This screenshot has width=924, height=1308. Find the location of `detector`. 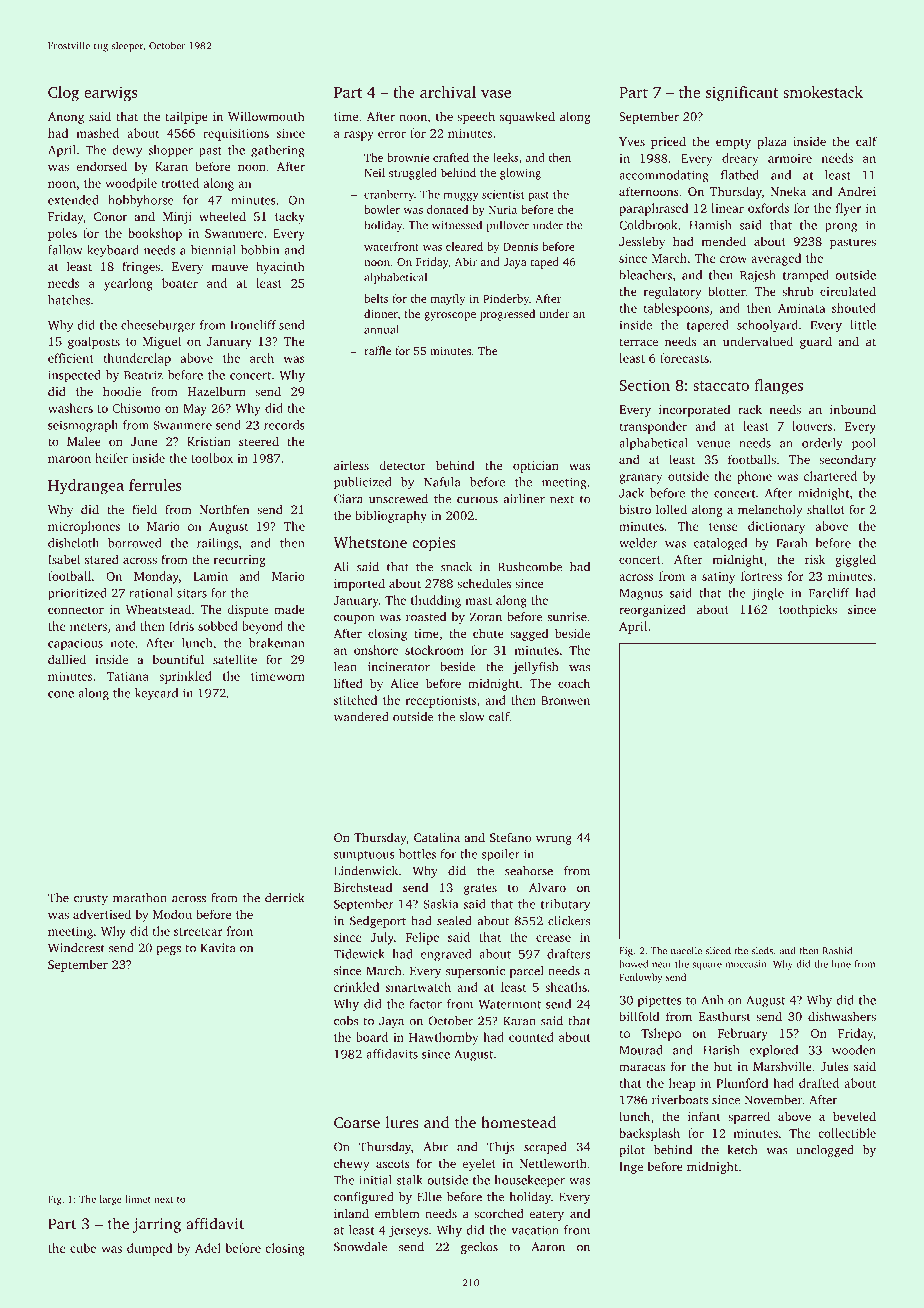

detector is located at coordinates (402, 465).
